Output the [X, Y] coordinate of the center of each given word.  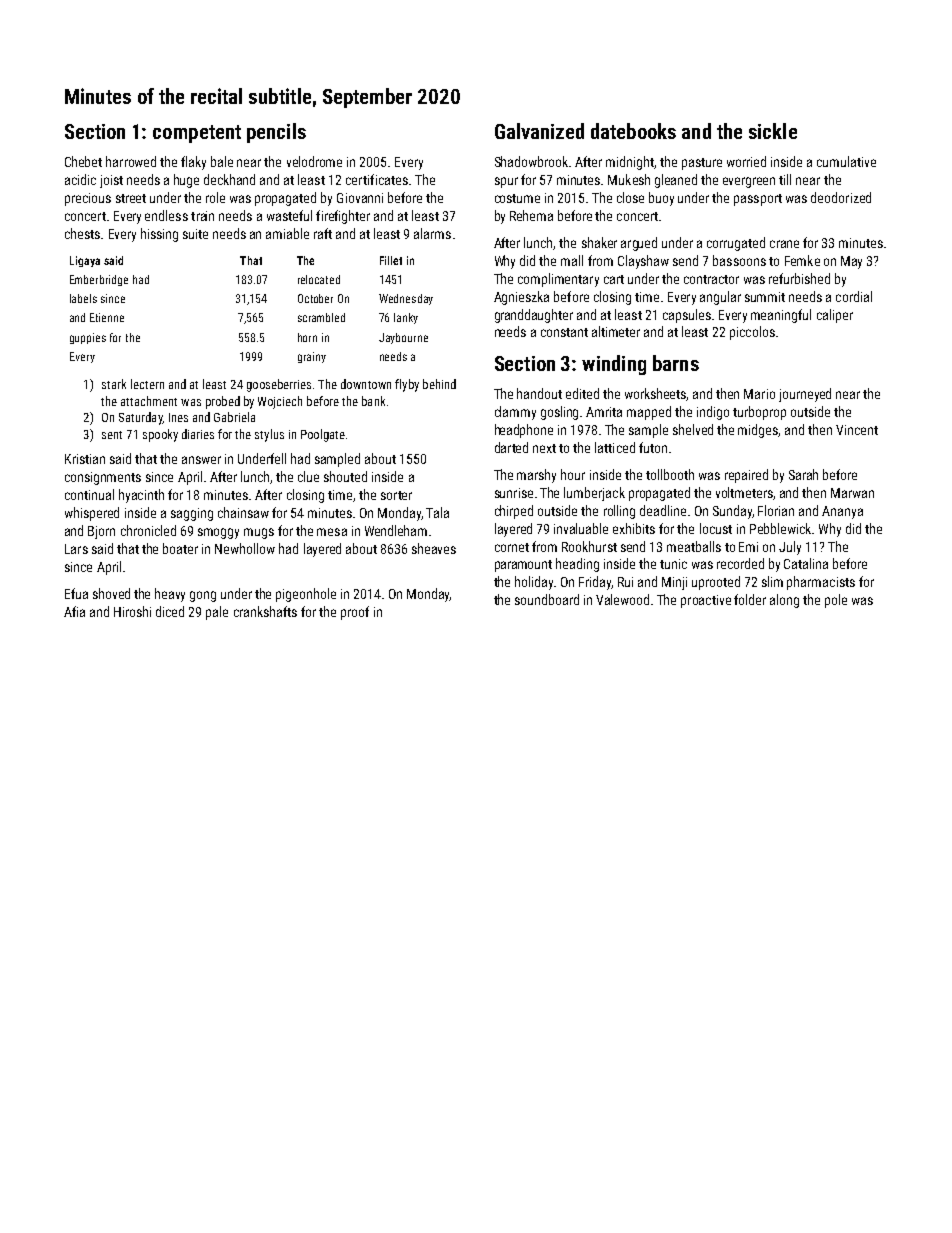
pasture [702, 164]
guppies [88, 338]
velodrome [314, 161]
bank [373, 401]
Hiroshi [132, 611]
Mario [759, 394]
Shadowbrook [531, 161]
